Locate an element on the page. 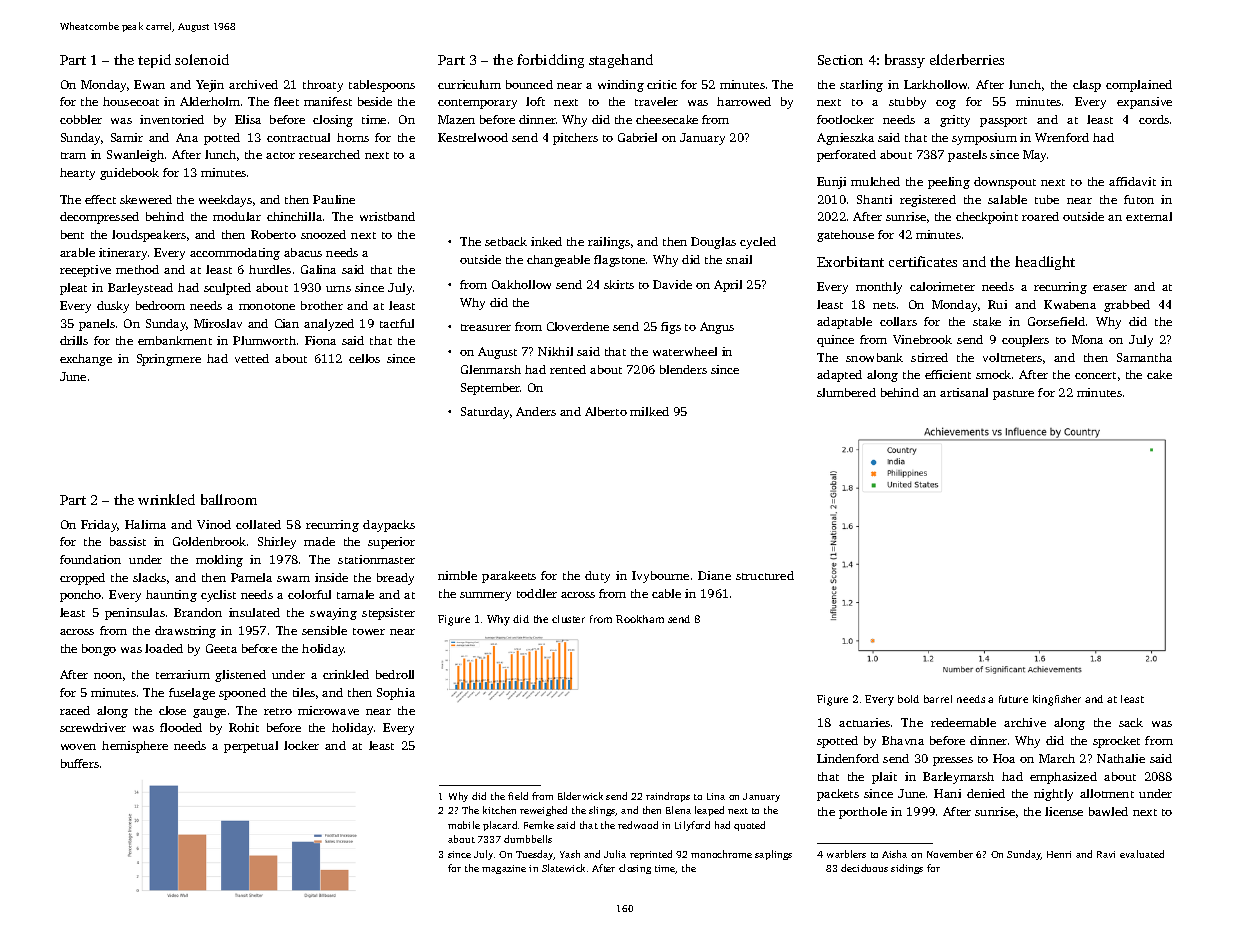  Pauline is located at coordinates (334, 199).
